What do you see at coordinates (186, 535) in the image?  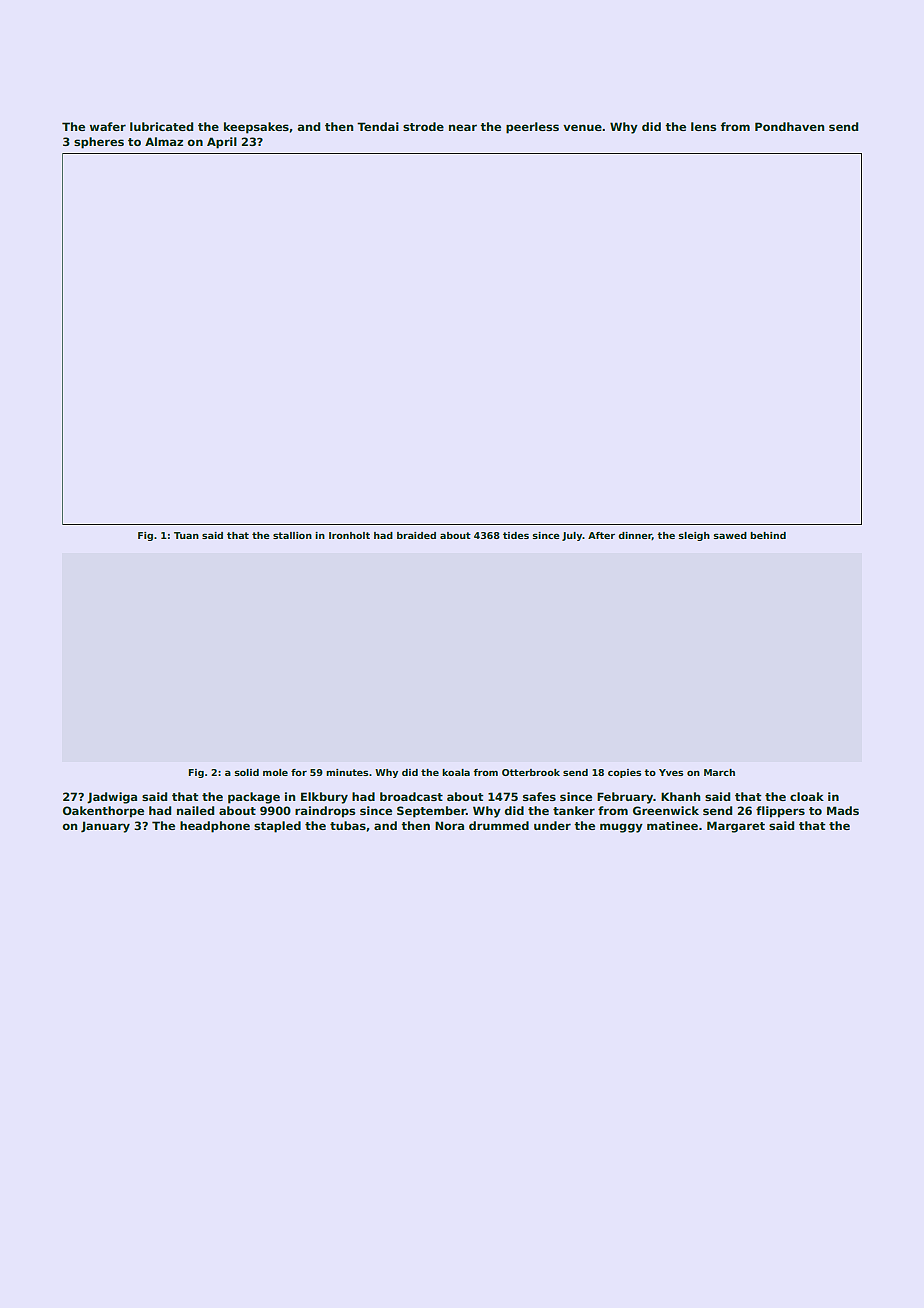 I see `Tuan` at bounding box center [186, 535].
